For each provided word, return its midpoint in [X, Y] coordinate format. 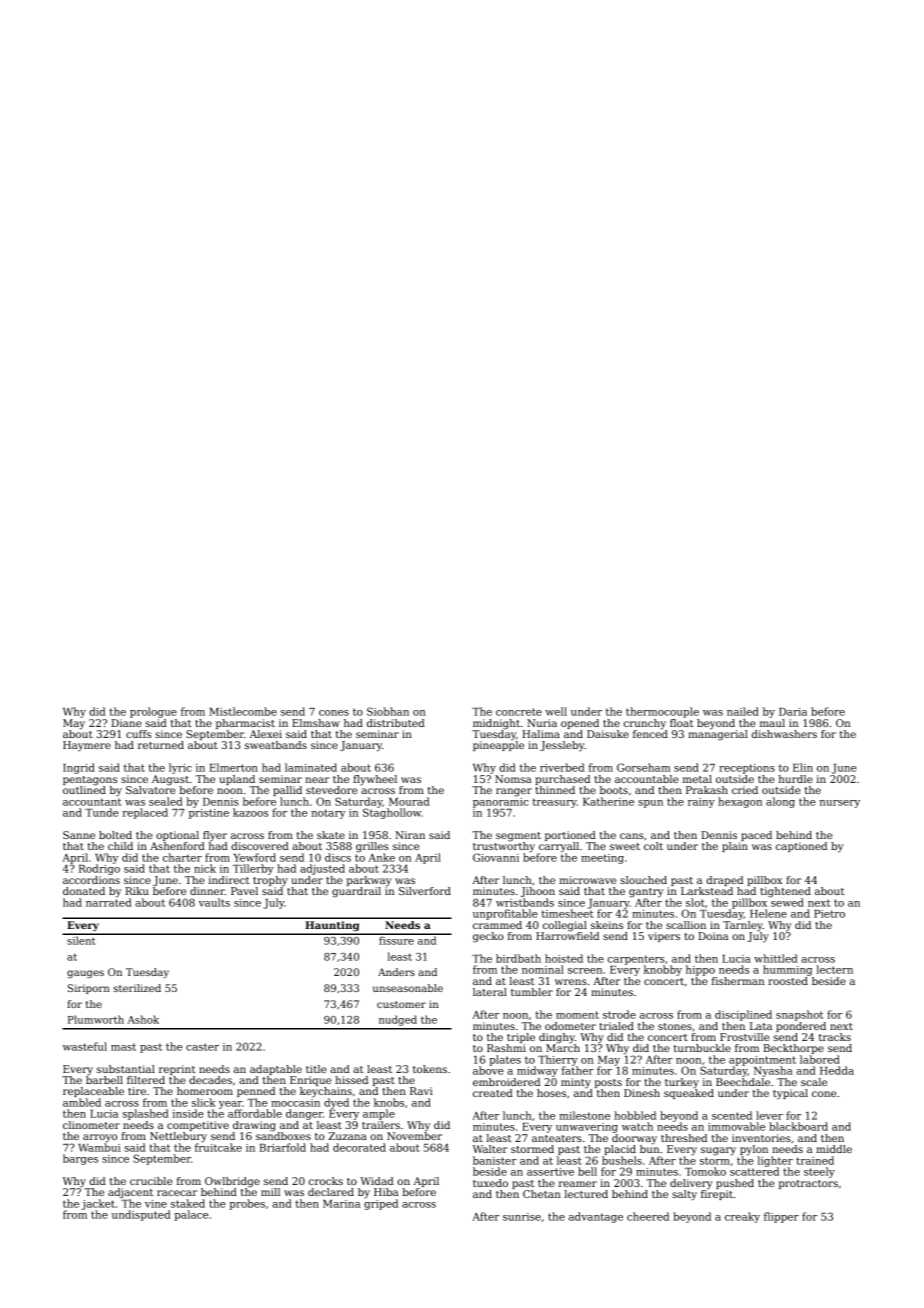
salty [684, 1195]
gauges [85, 974]
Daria [793, 712]
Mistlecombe [243, 711]
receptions [747, 769]
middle [834, 1149]
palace [191, 1215]
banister [495, 1160]
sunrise [522, 1217]
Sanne [79, 835]
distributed [396, 723]
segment [518, 837]
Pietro [829, 914]
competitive [198, 1126]
